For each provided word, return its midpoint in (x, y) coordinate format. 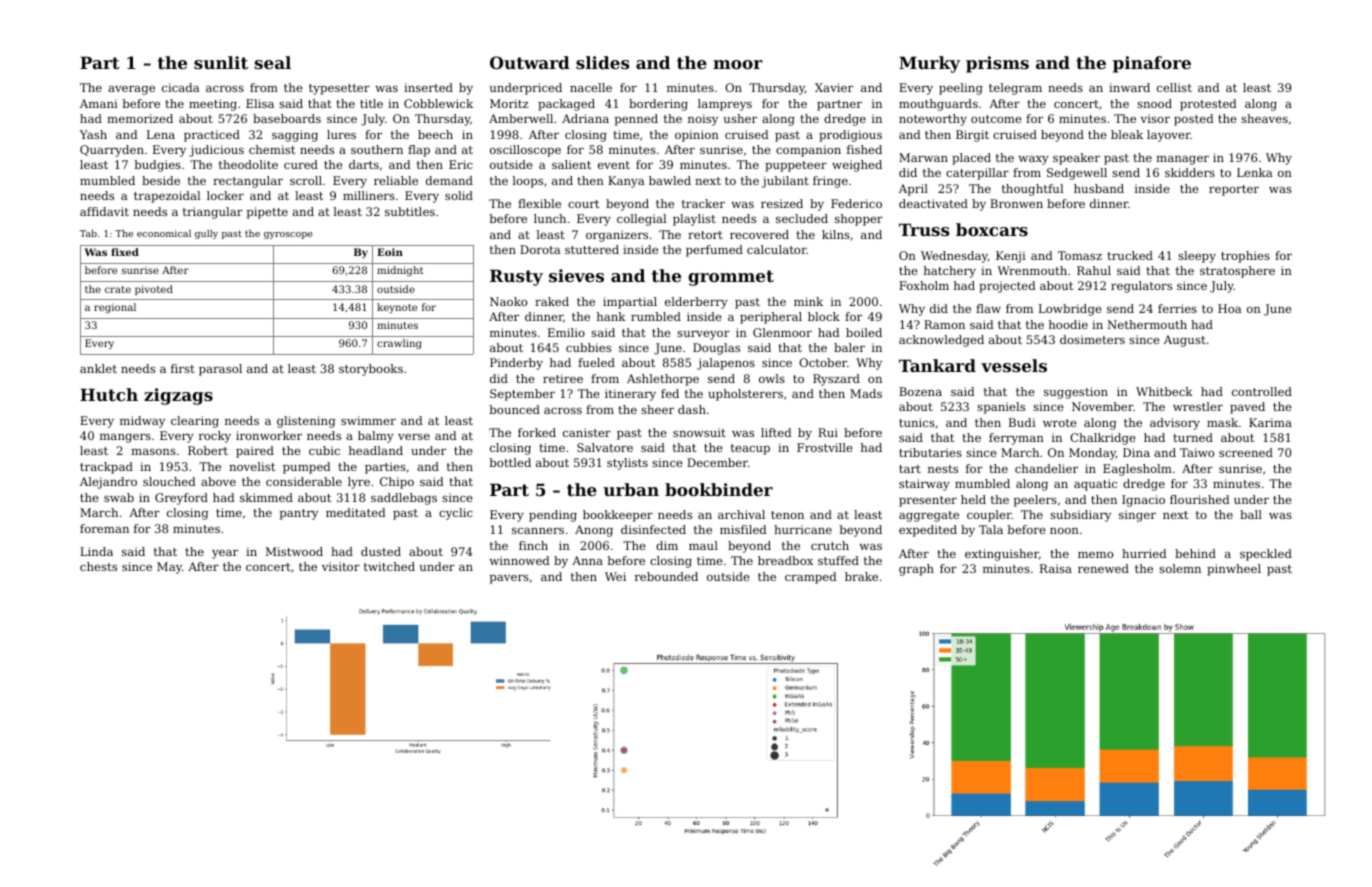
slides (603, 62)
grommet (731, 278)
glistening (306, 422)
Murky (929, 64)
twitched (389, 566)
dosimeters (1092, 339)
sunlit (221, 62)
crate (118, 289)
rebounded (666, 576)
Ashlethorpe (663, 380)
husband (1099, 188)
